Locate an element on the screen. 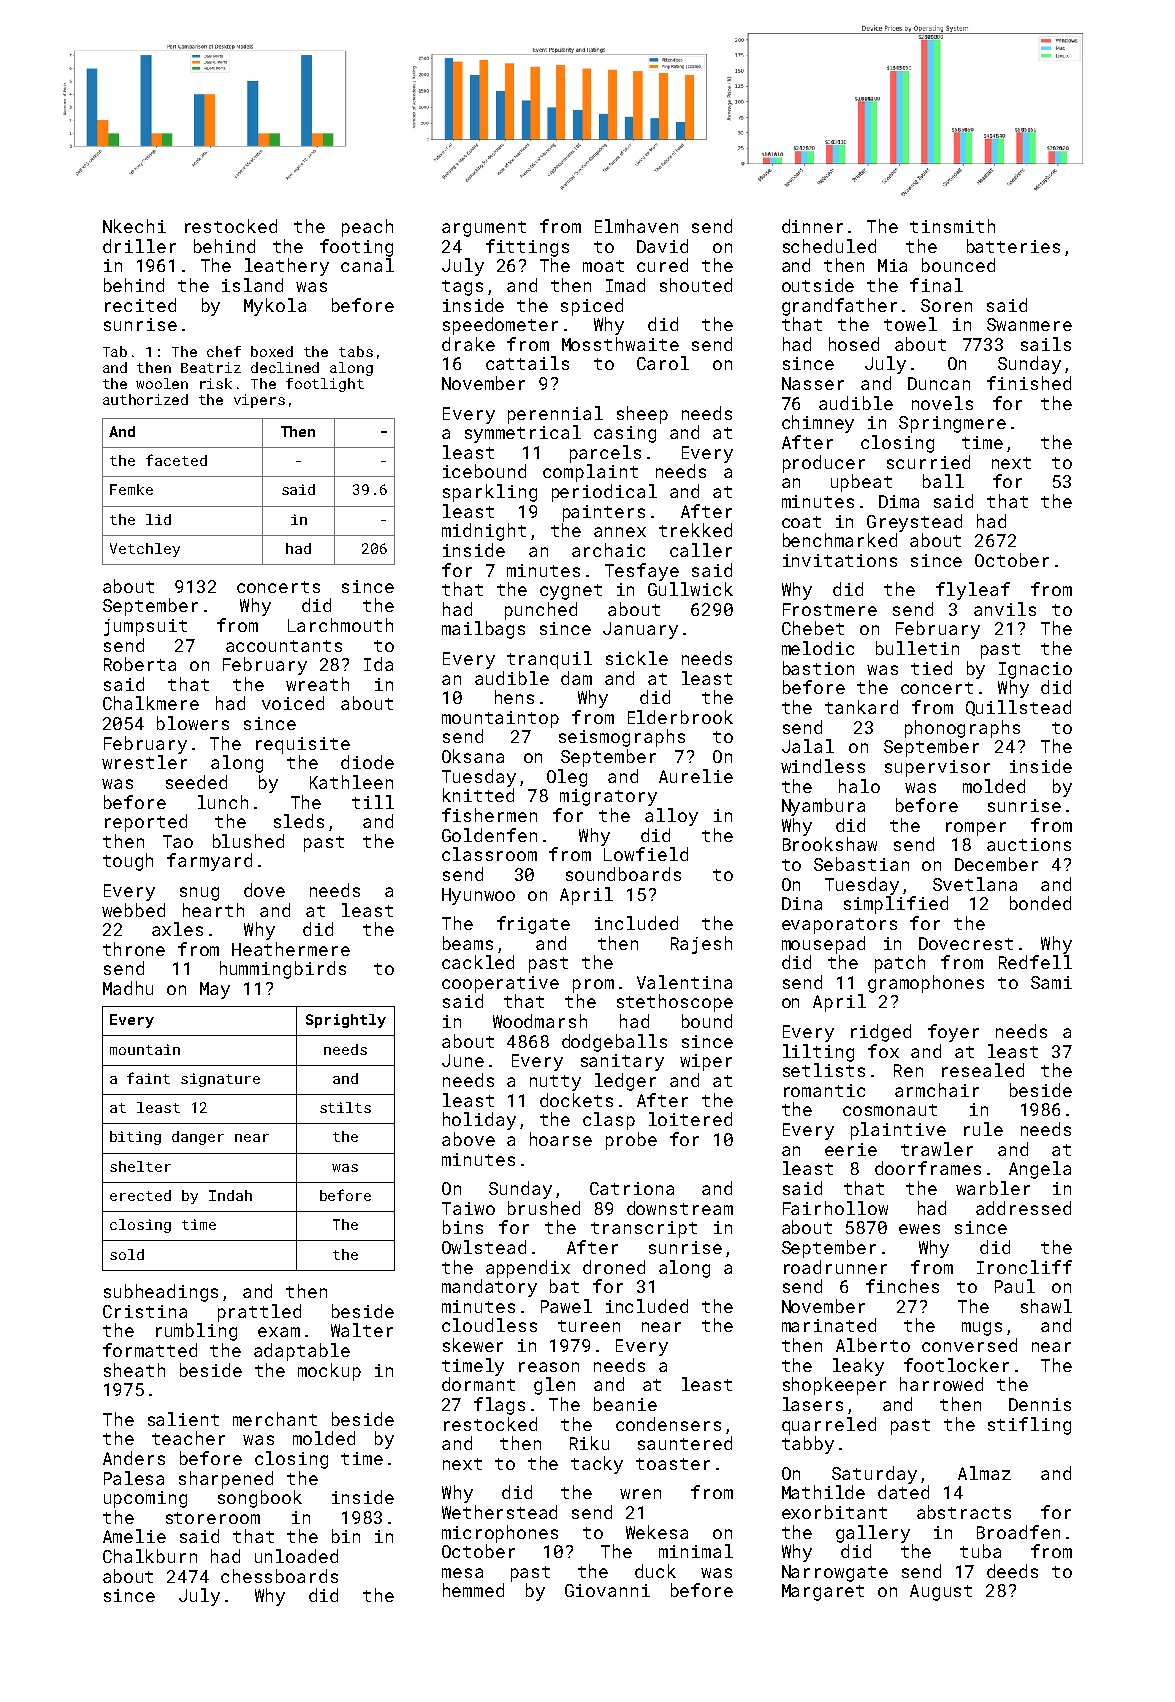 The height and width of the screenshot is (1702, 1175). Aurelie is located at coordinates (696, 776).
